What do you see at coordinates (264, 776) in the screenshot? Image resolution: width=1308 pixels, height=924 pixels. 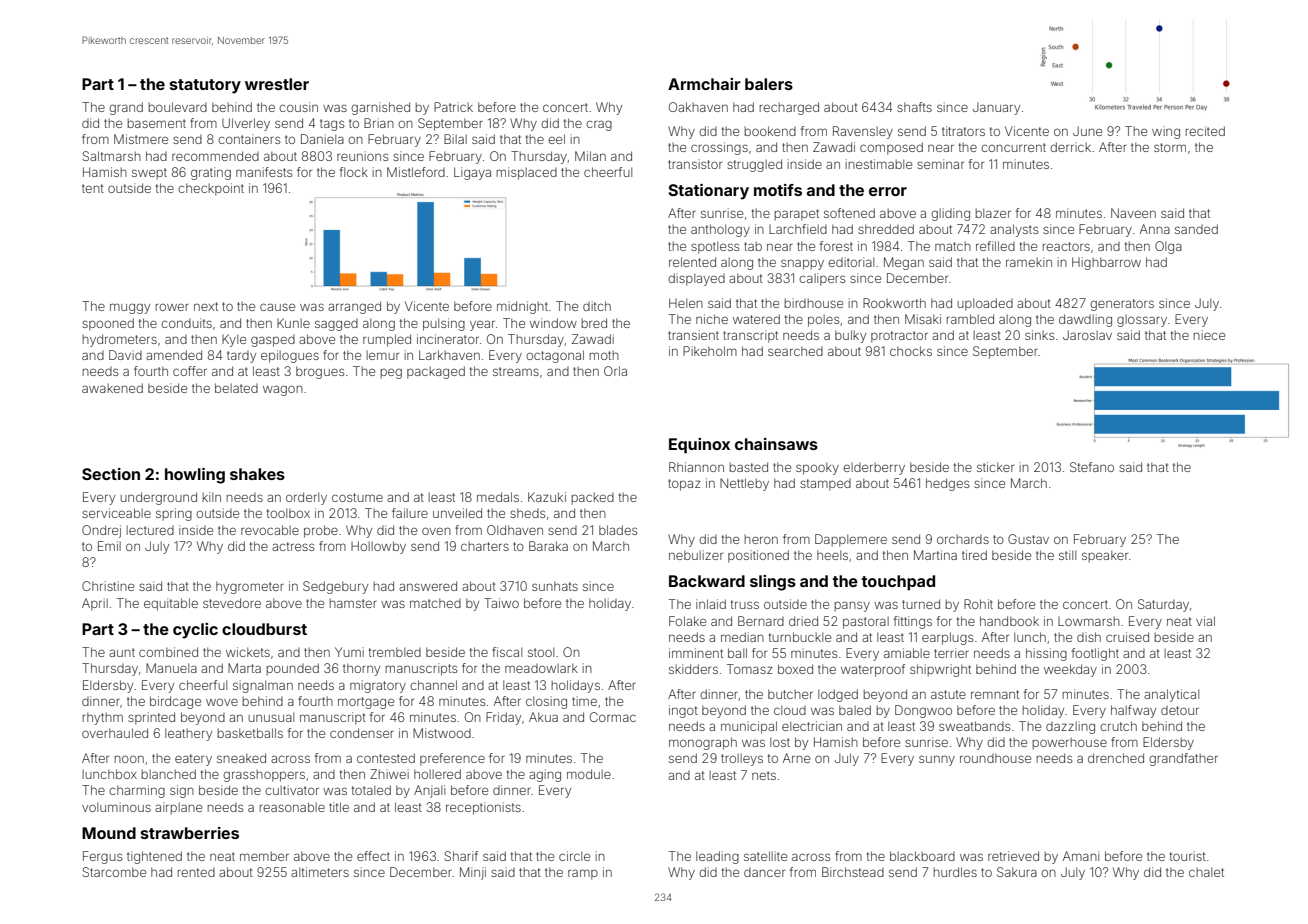 I see `grasshoppers` at bounding box center [264, 776].
